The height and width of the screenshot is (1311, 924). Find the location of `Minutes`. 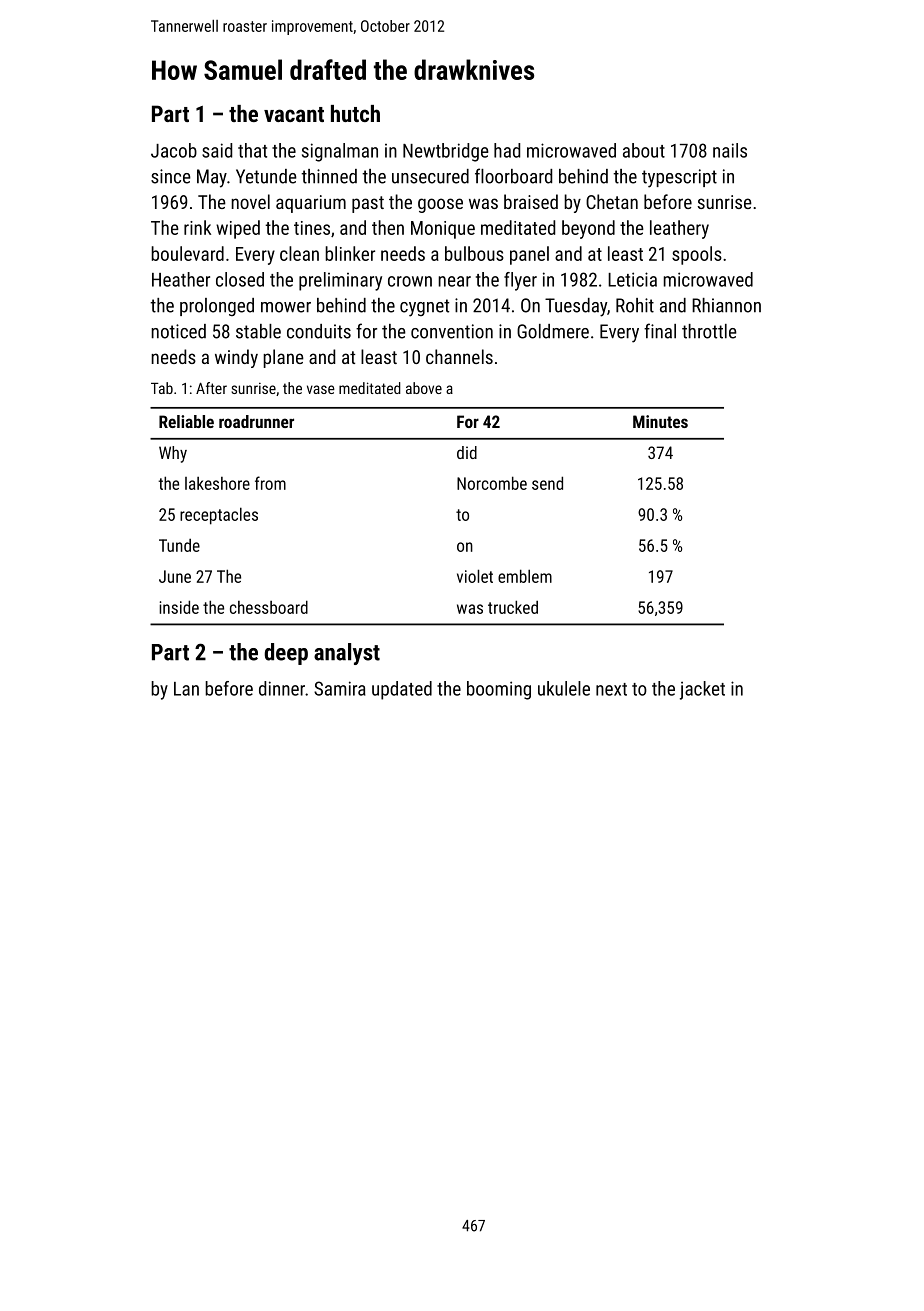

Minutes is located at coordinates (660, 421).
